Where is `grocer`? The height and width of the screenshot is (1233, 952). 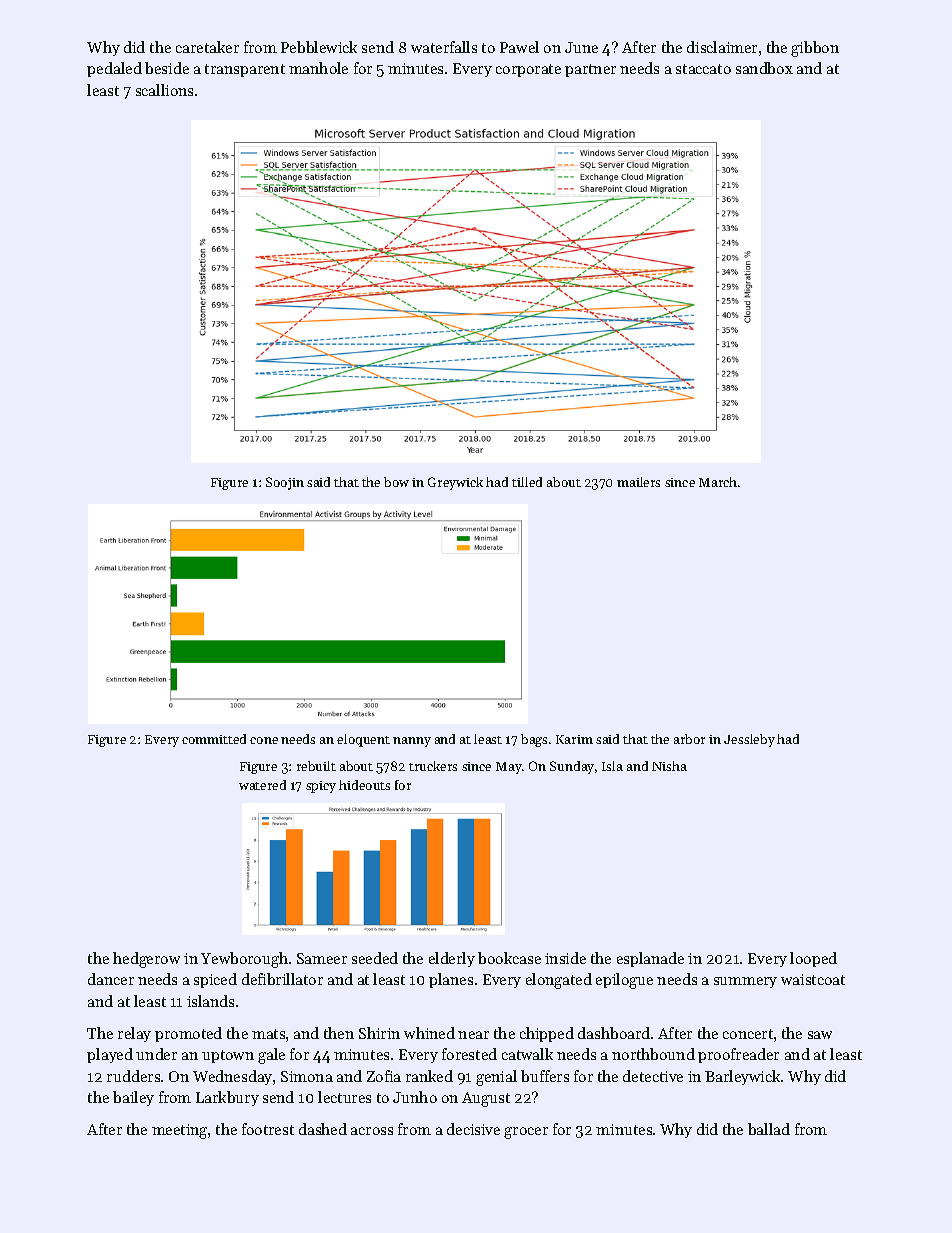 grocer is located at coordinates (526, 1133).
